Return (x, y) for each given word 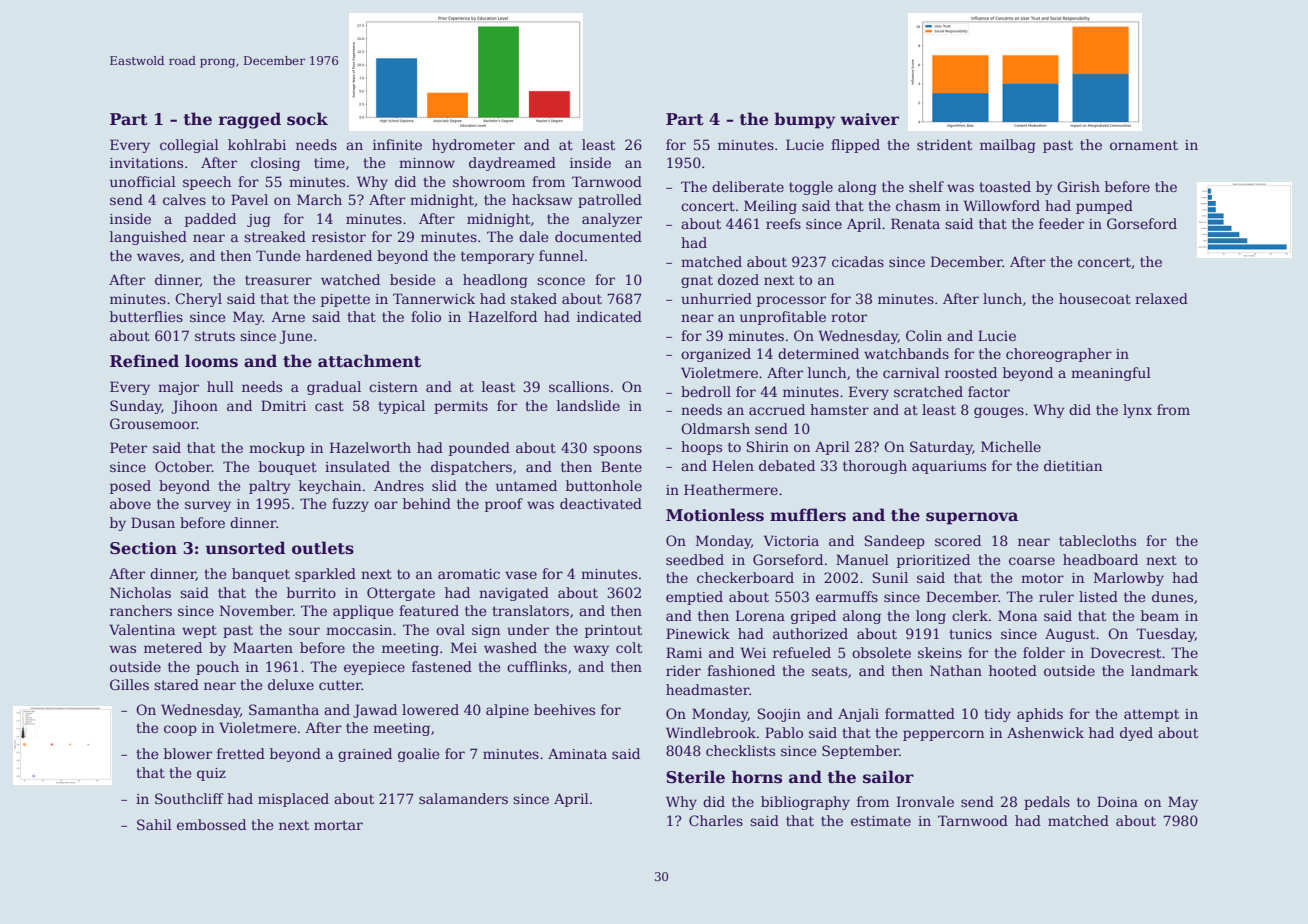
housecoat (1095, 298)
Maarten (263, 647)
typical (401, 407)
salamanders (463, 798)
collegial (189, 146)
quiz (211, 774)
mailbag (1008, 146)
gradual (334, 388)
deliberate (748, 186)
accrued (777, 409)
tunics (970, 634)
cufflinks (537, 666)
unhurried (716, 298)
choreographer (1059, 355)
